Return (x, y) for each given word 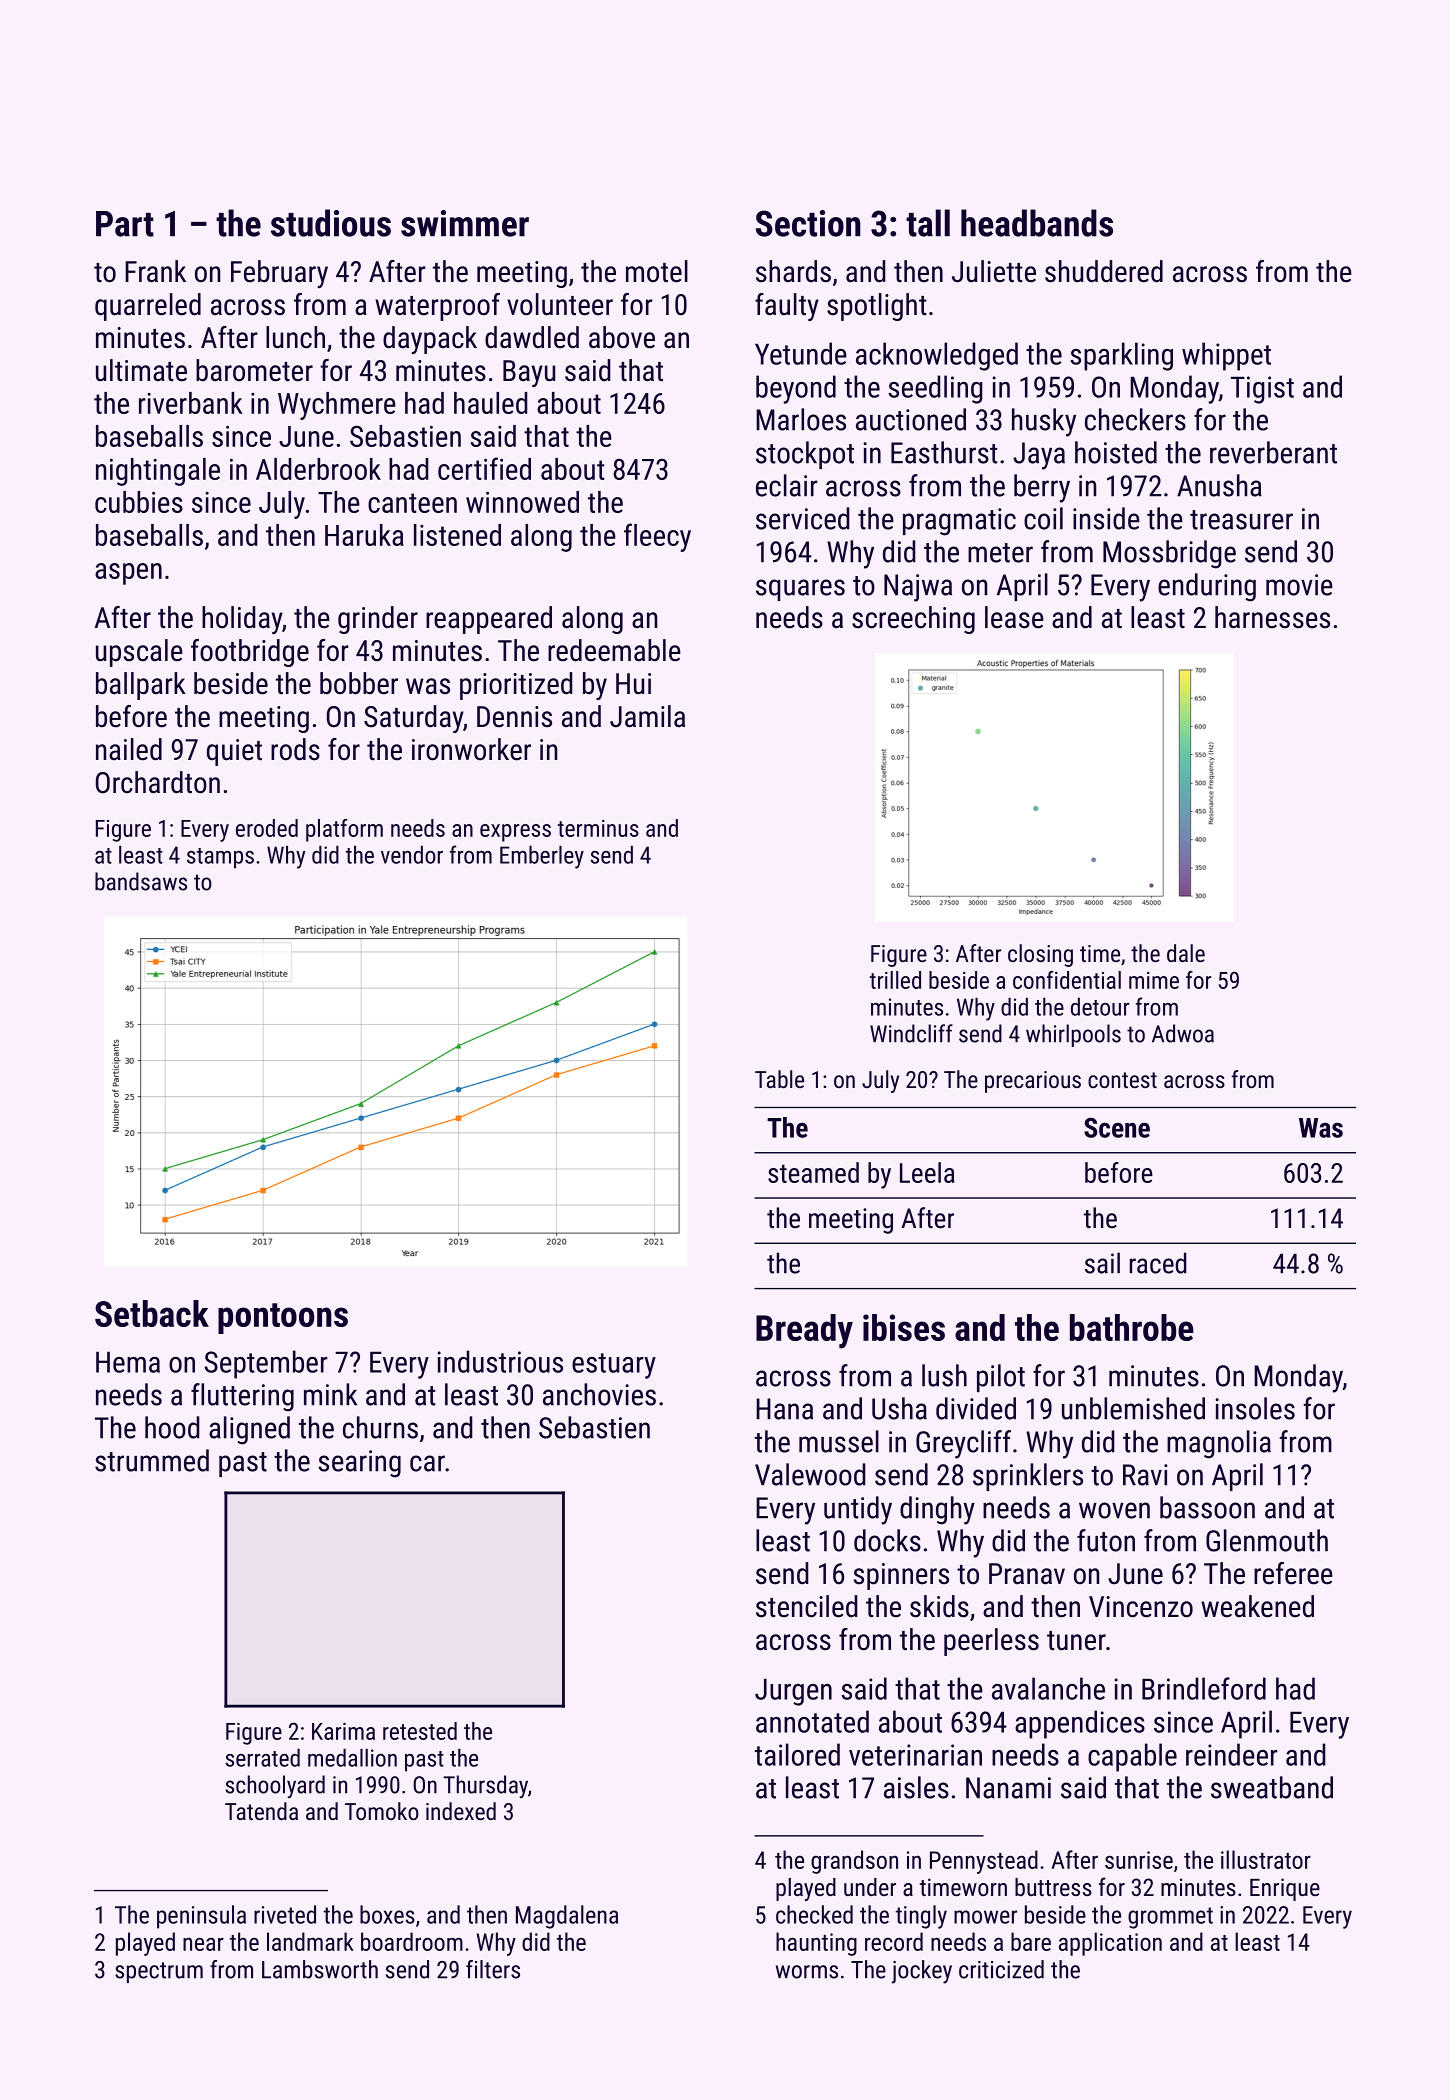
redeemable (614, 650)
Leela (927, 1172)
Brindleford (1204, 1688)
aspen (128, 574)
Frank (155, 271)
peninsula (201, 1917)
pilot (1001, 1378)
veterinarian (915, 1755)
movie (1299, 585)
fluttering (242, 1397)
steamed (813, 1172)
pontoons (283, 1318)
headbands (1037, 223)
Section (808, 223)
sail (1102, 1263)
